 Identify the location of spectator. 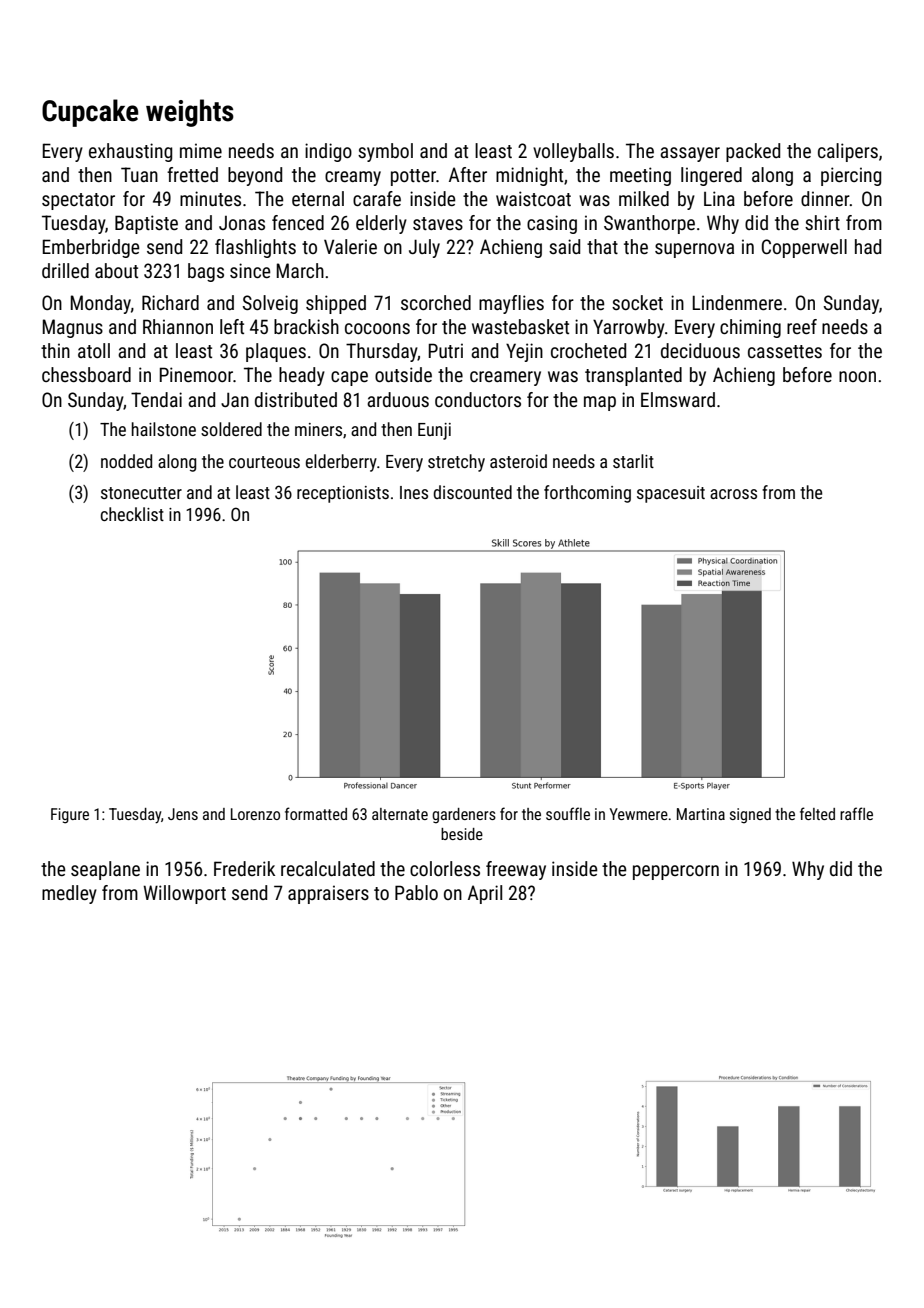
(78, 201).
